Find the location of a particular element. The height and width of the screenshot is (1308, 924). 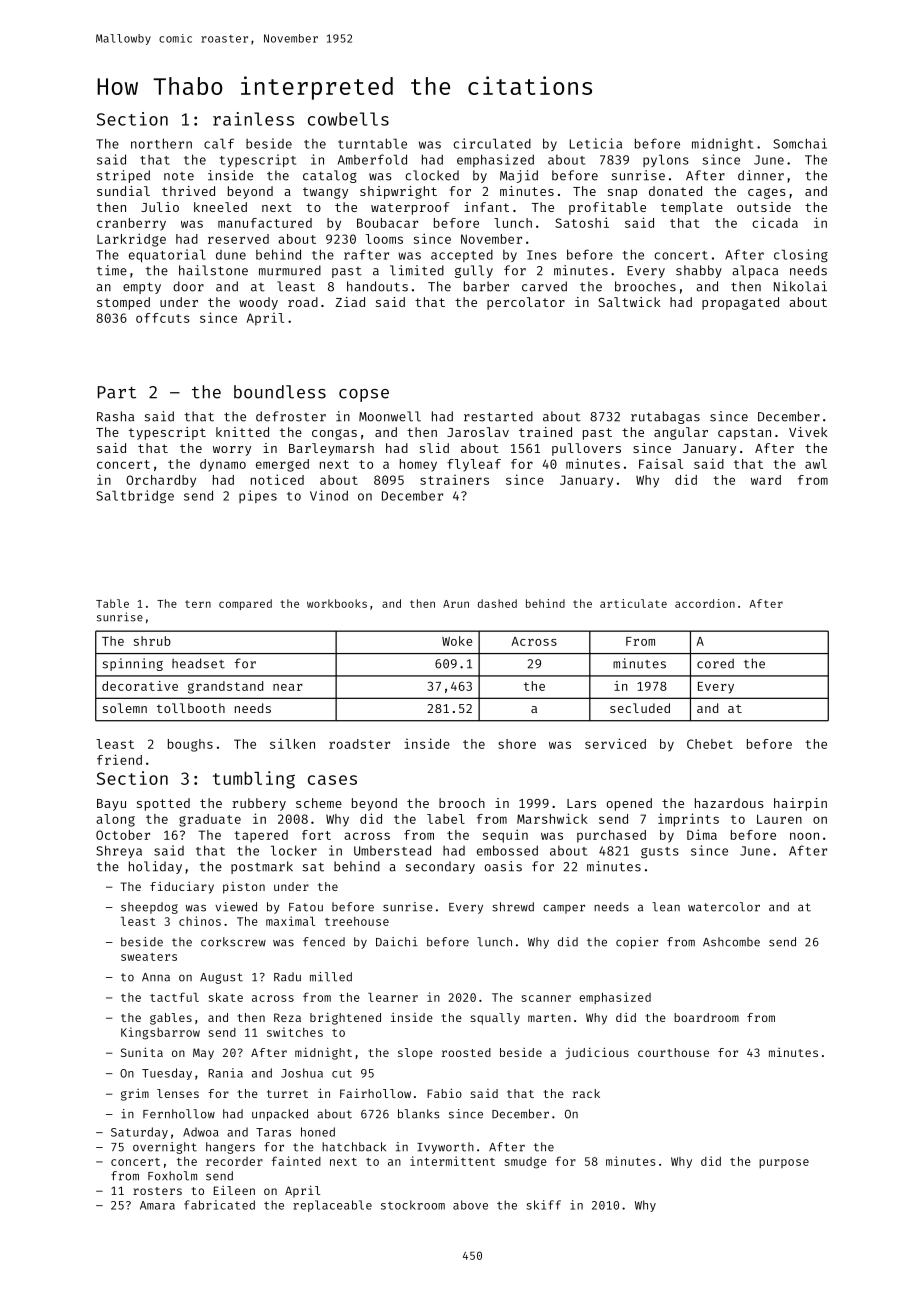

accordion is located at coordinates (705, 603).
